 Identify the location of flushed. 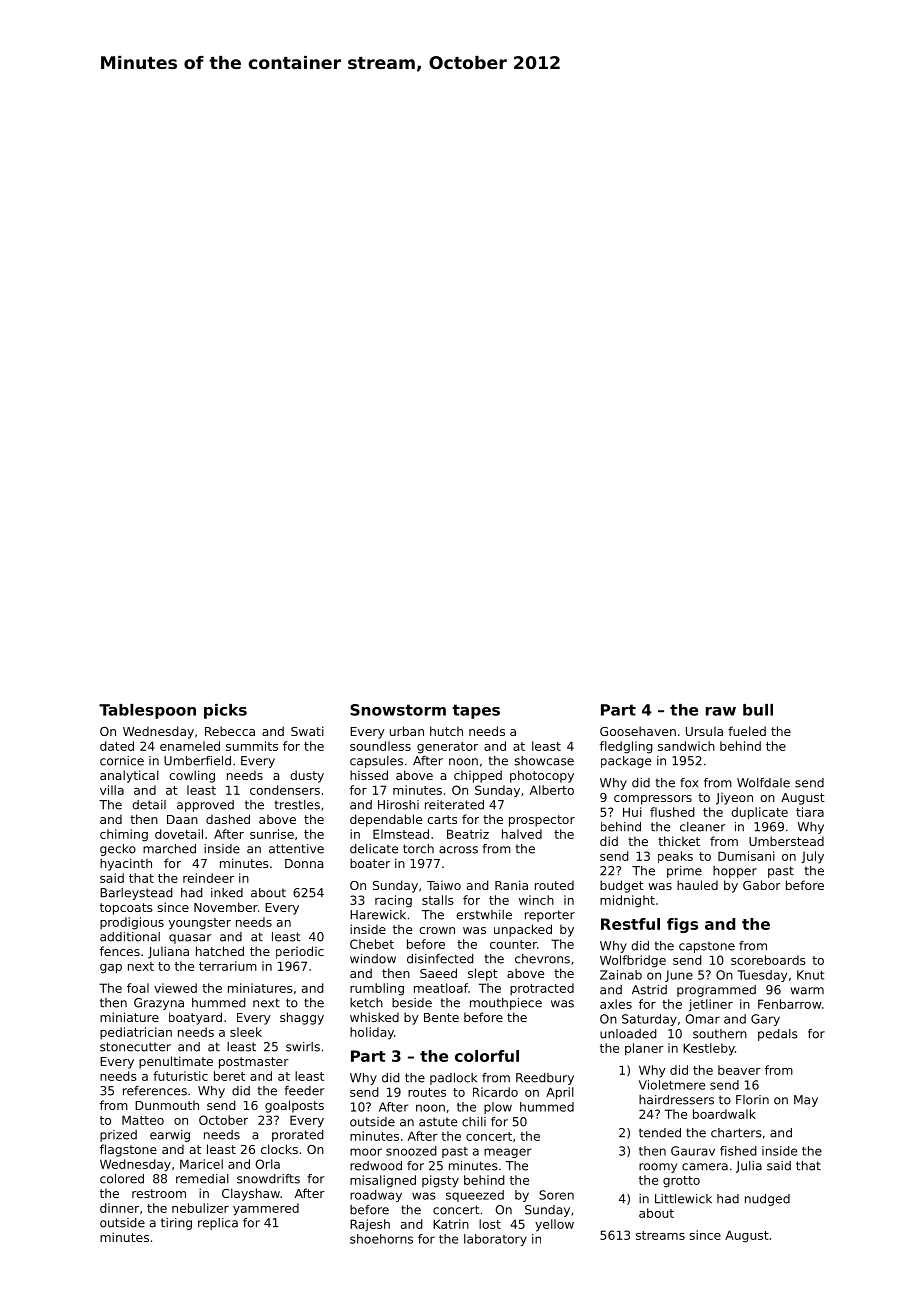
(672, 812).
